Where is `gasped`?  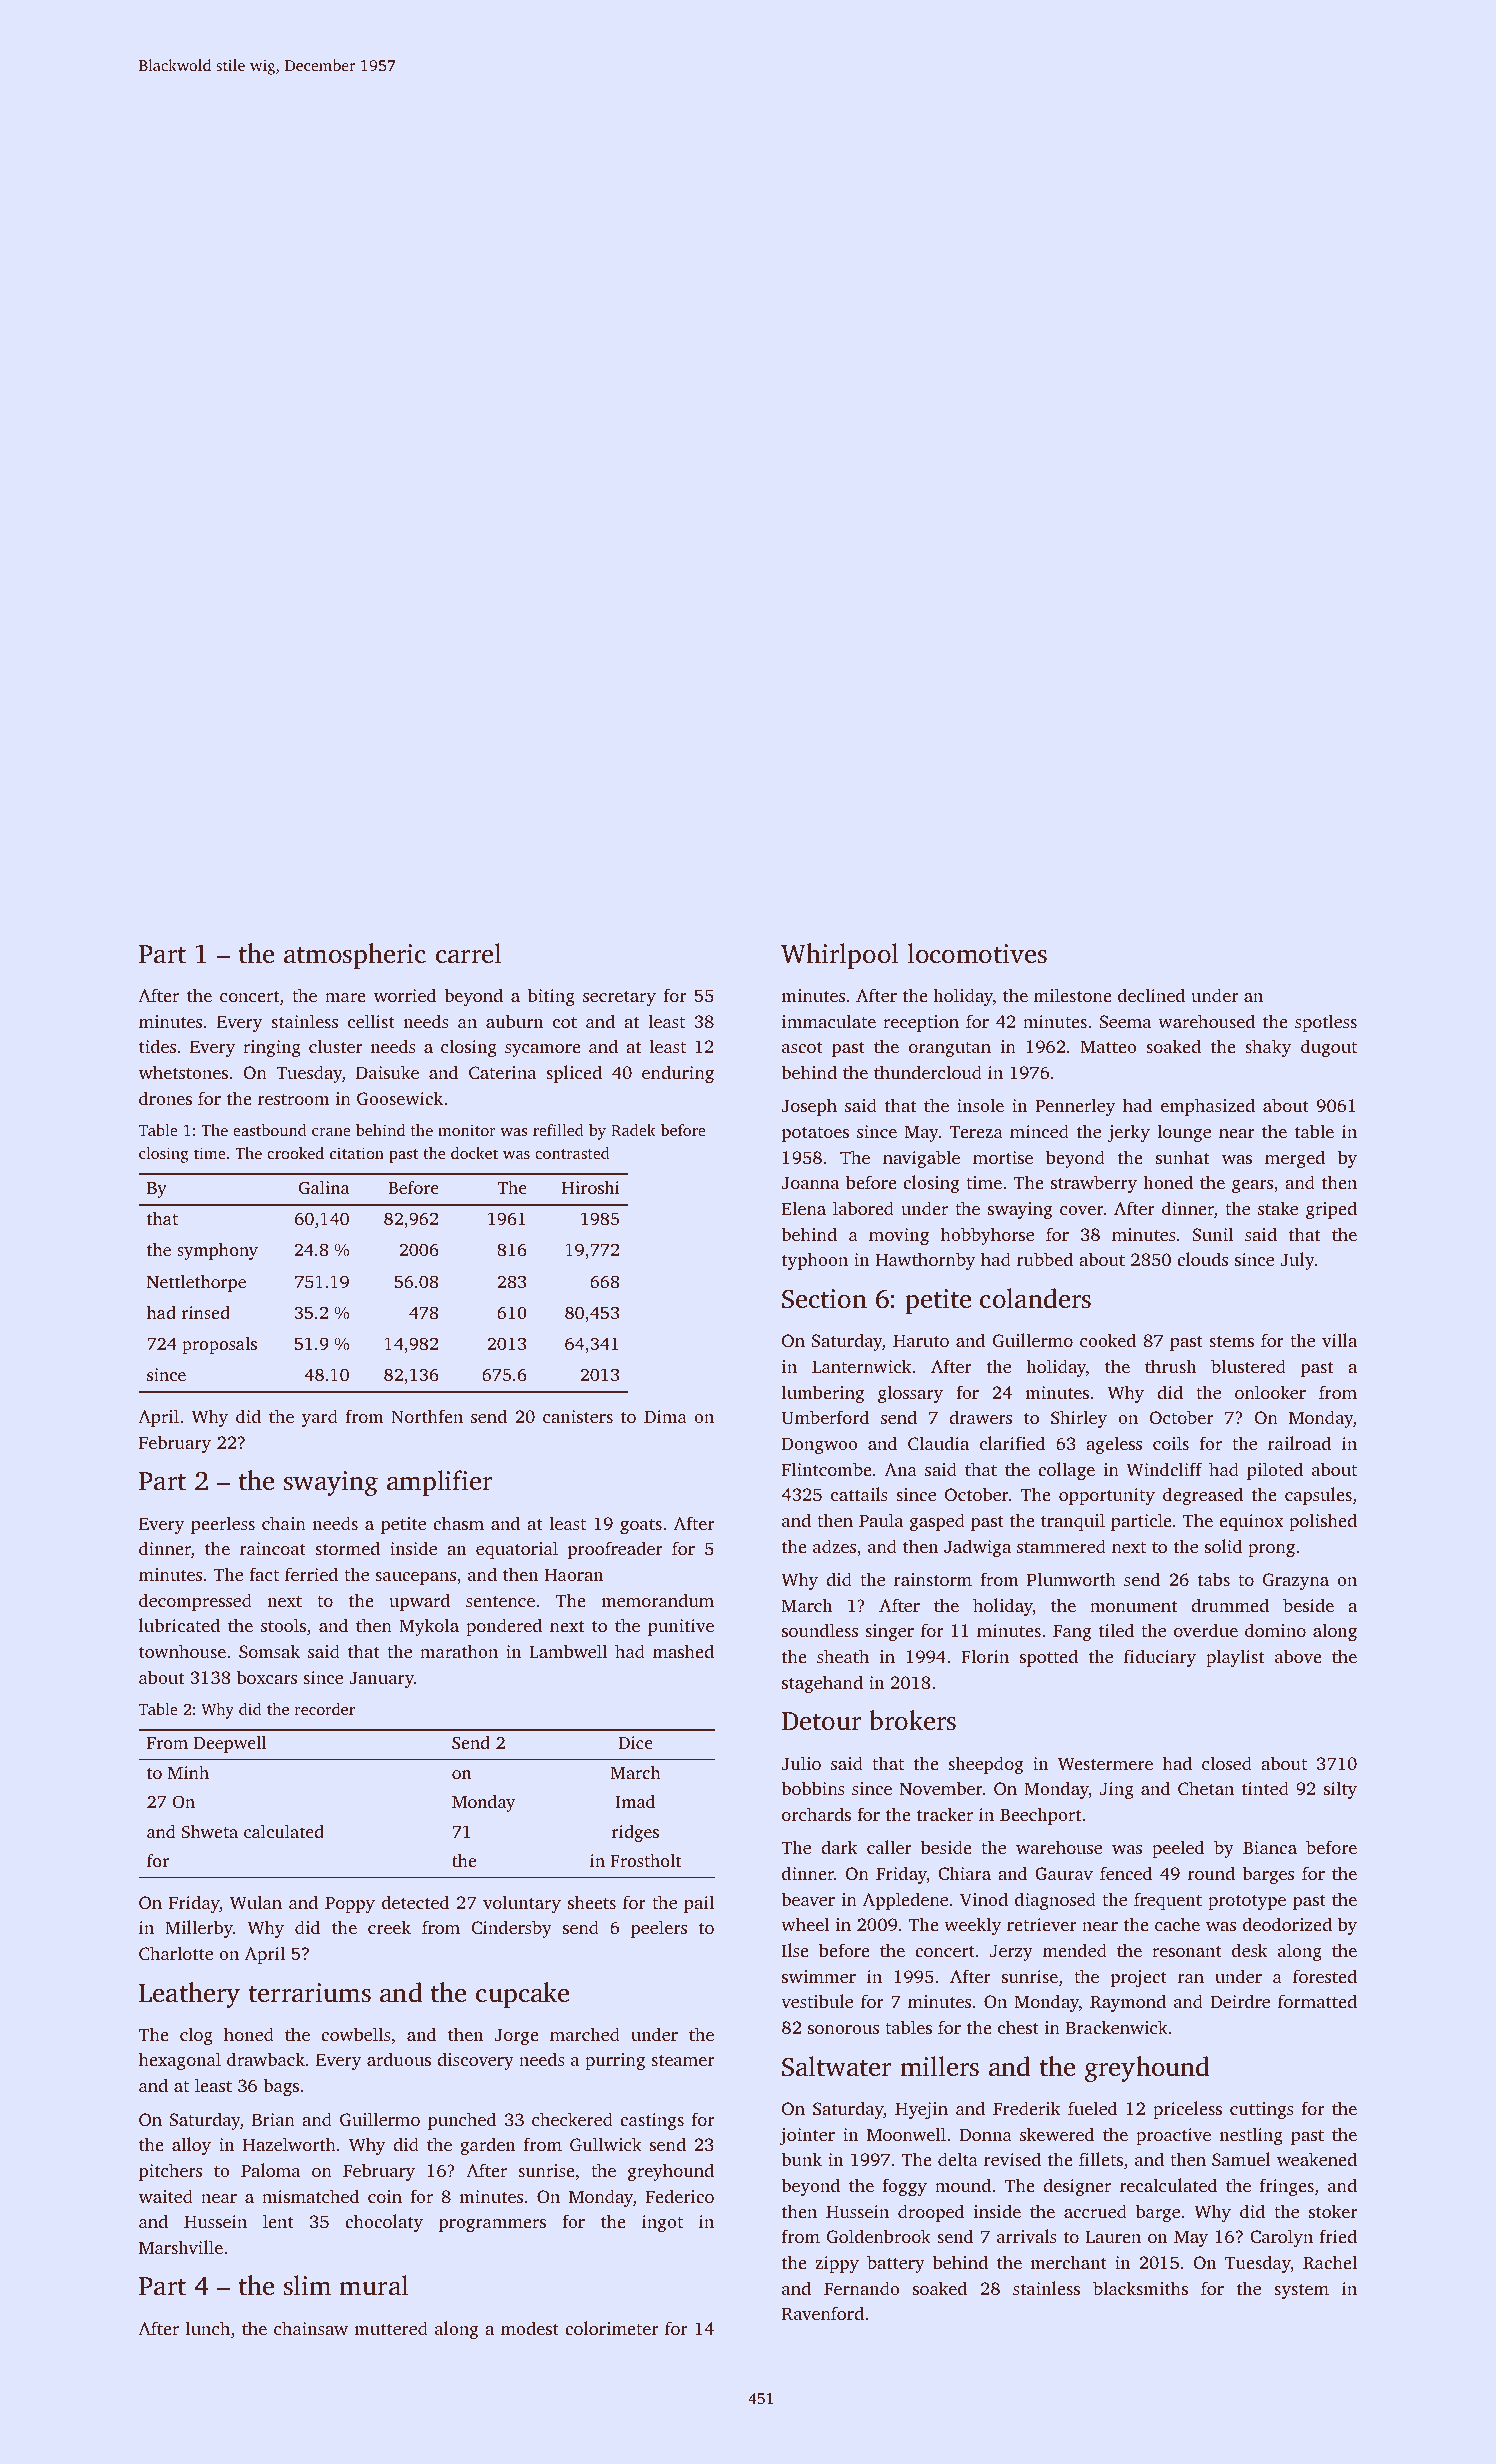
gasped is located at coordinates (937, 1522).
